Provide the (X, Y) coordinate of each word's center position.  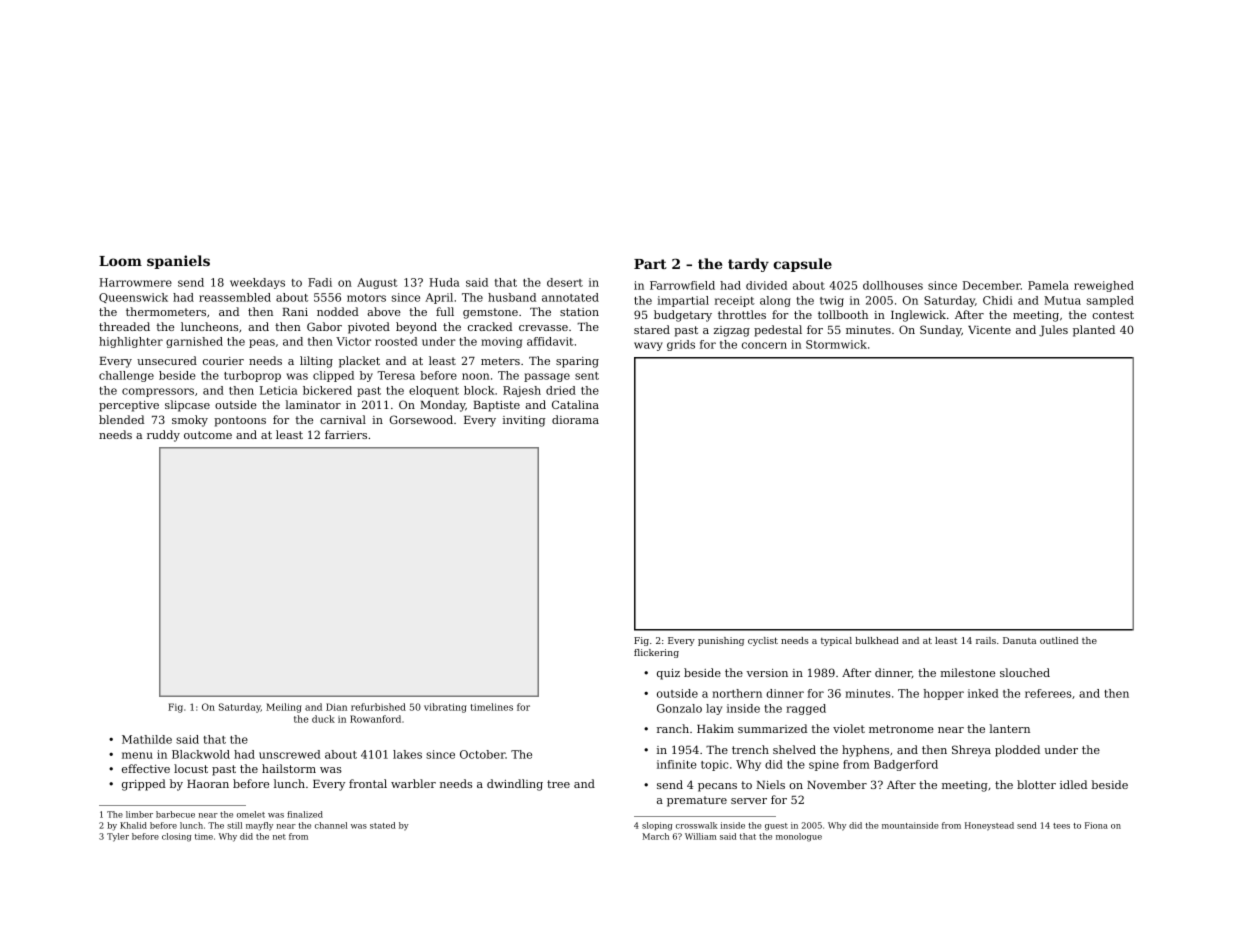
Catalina (575, 404)
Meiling (284, 708)
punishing (721, 641)
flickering (656, 653)
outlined (1059, 640)
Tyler (118, 837)
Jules (1053, 331)
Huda (444, 282)
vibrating (445, 708)
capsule (802, 265)
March (655, 836)
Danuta (1019, 640)
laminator (313, 404)
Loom (120, 261)
